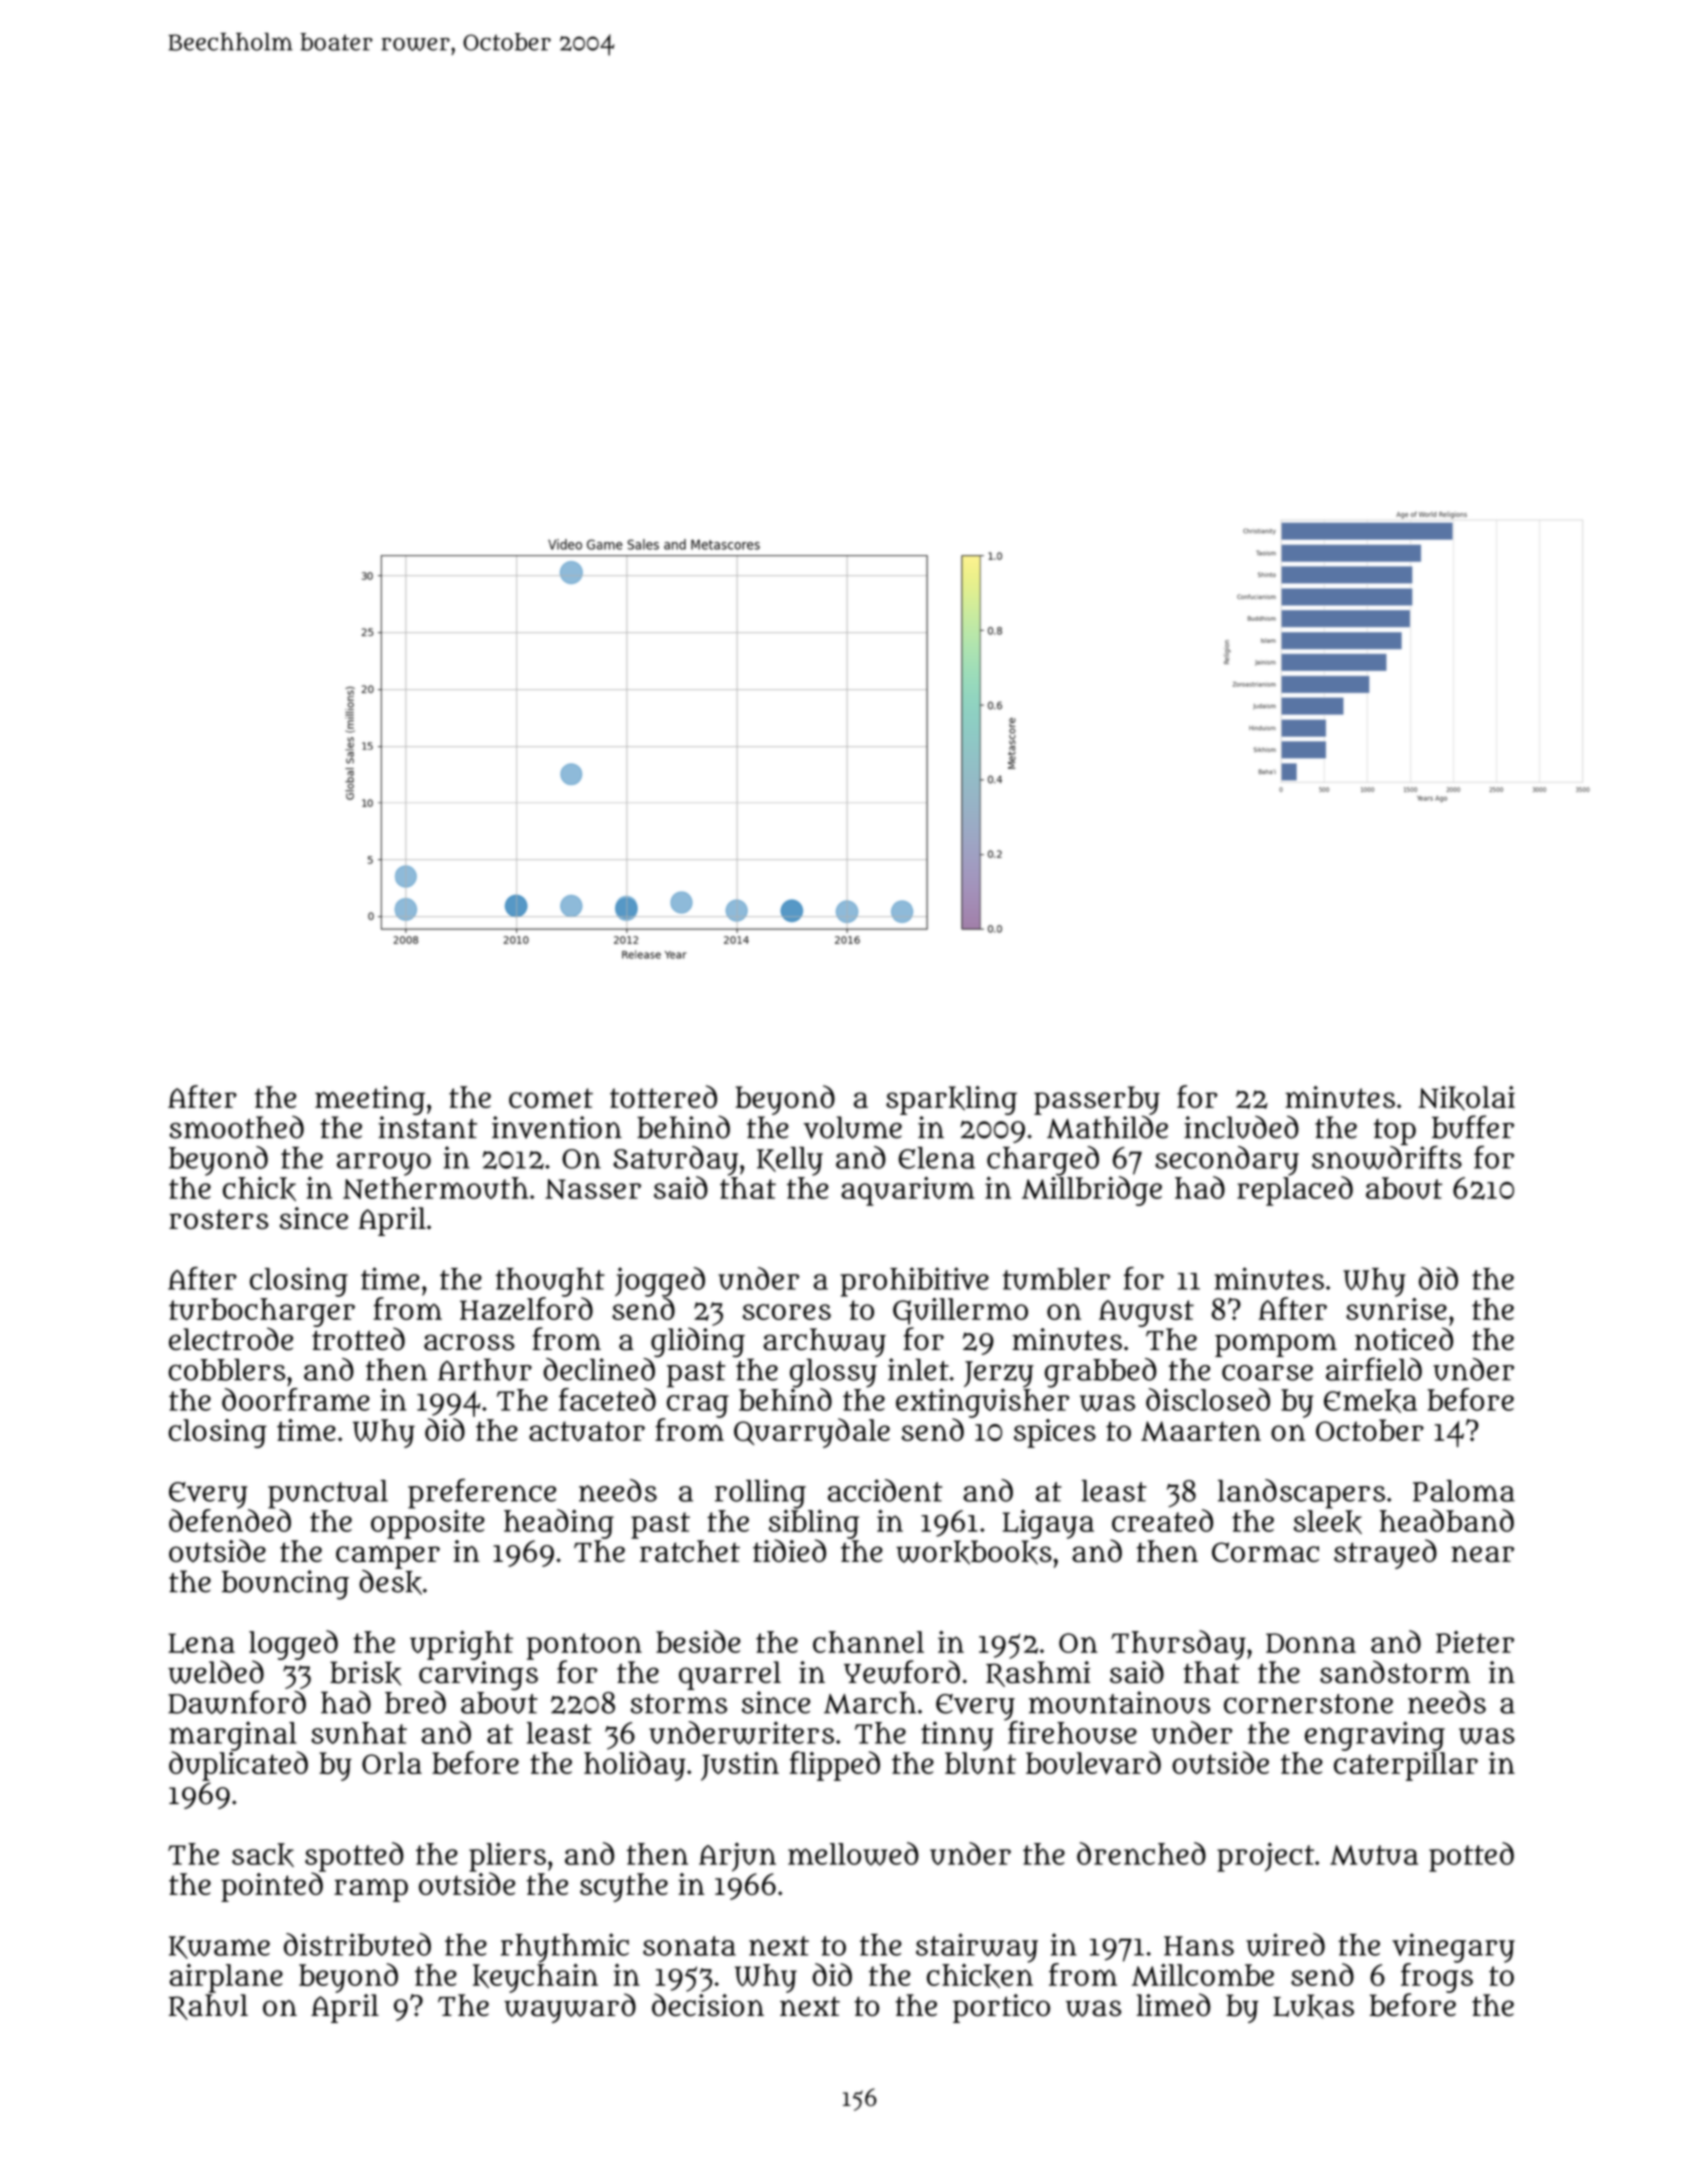  I want to click on defended, so click(230, 1520).
